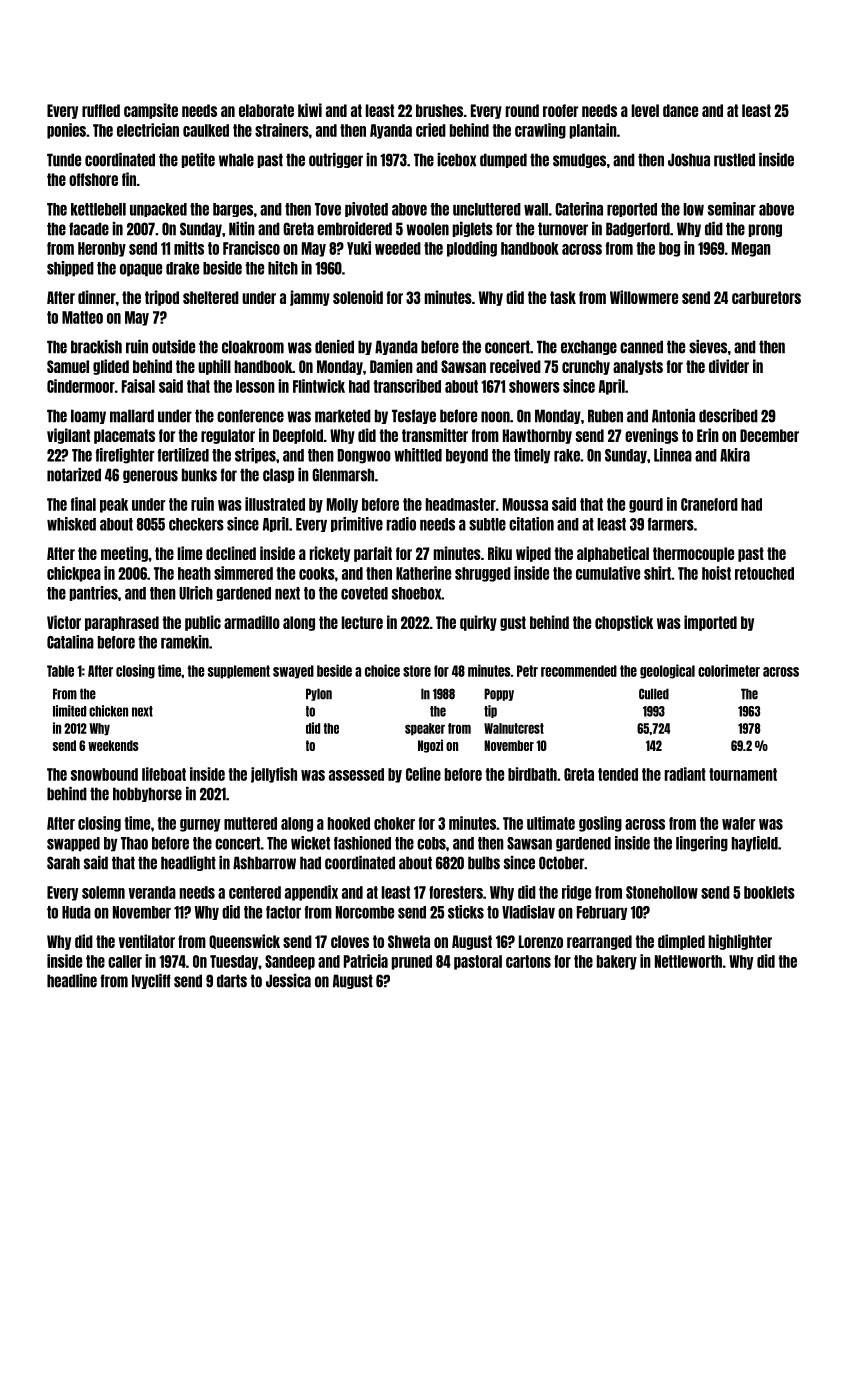 The height and width of the image is (1400, 849). Describe the element at coordinates (430, 746) in the image. I see `Ngozi` at that location.
